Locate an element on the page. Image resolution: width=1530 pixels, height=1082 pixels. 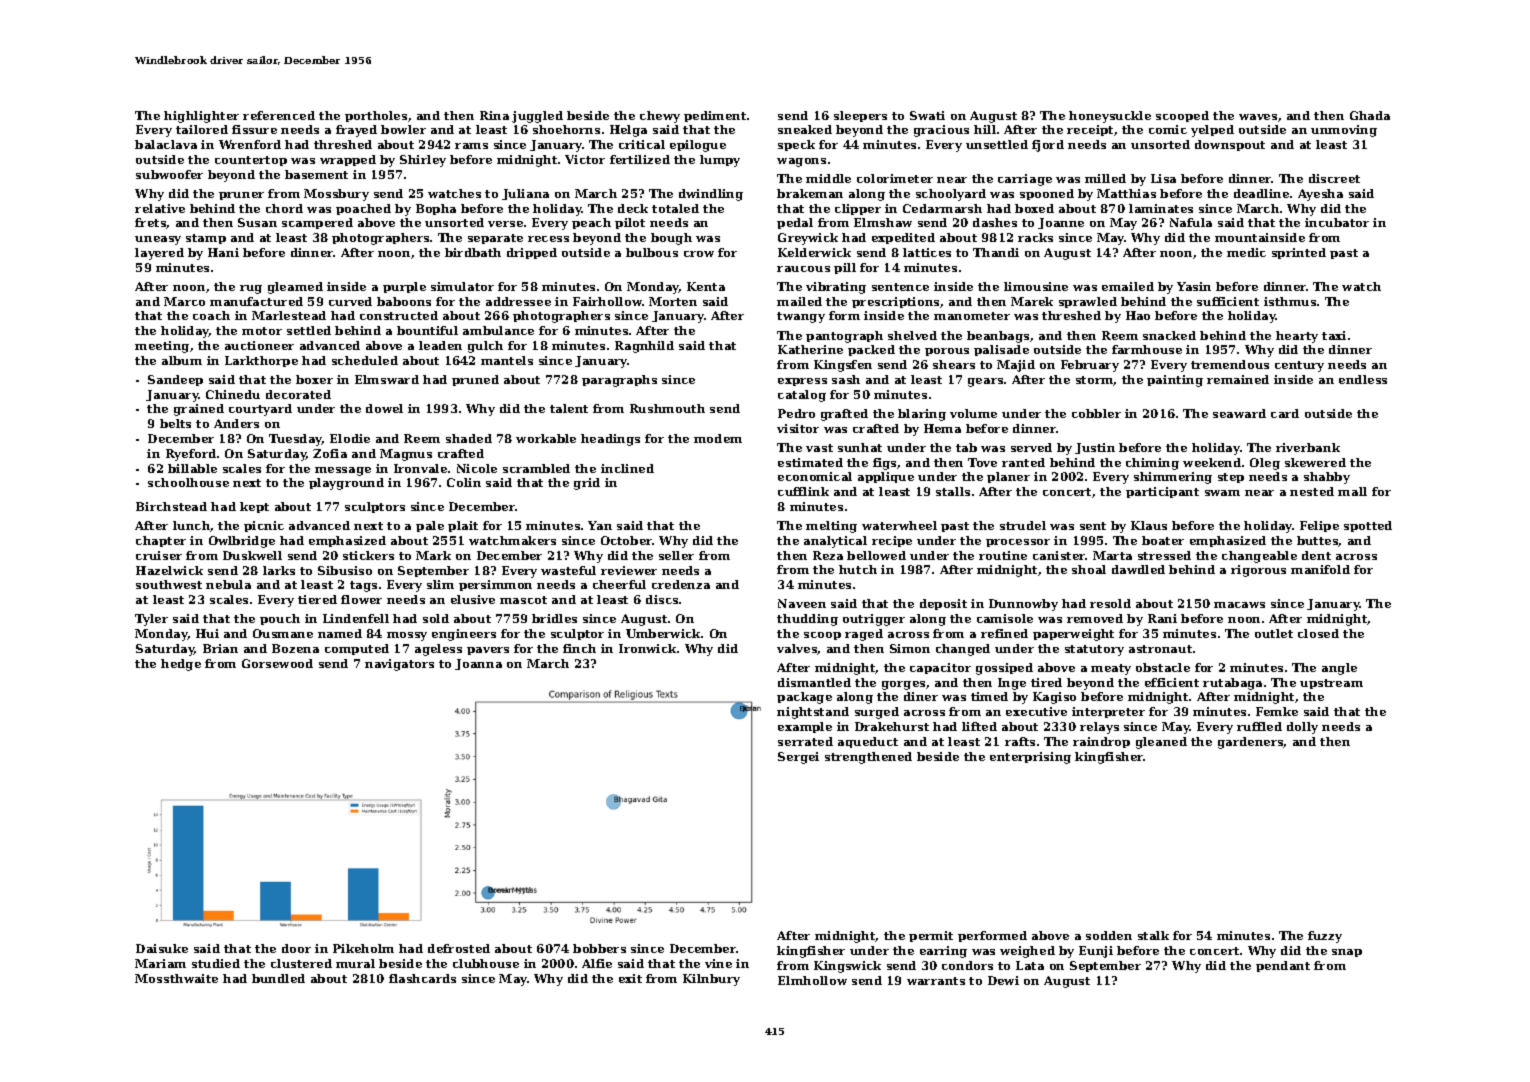
discreet is located at coordinates (1334, 178).
